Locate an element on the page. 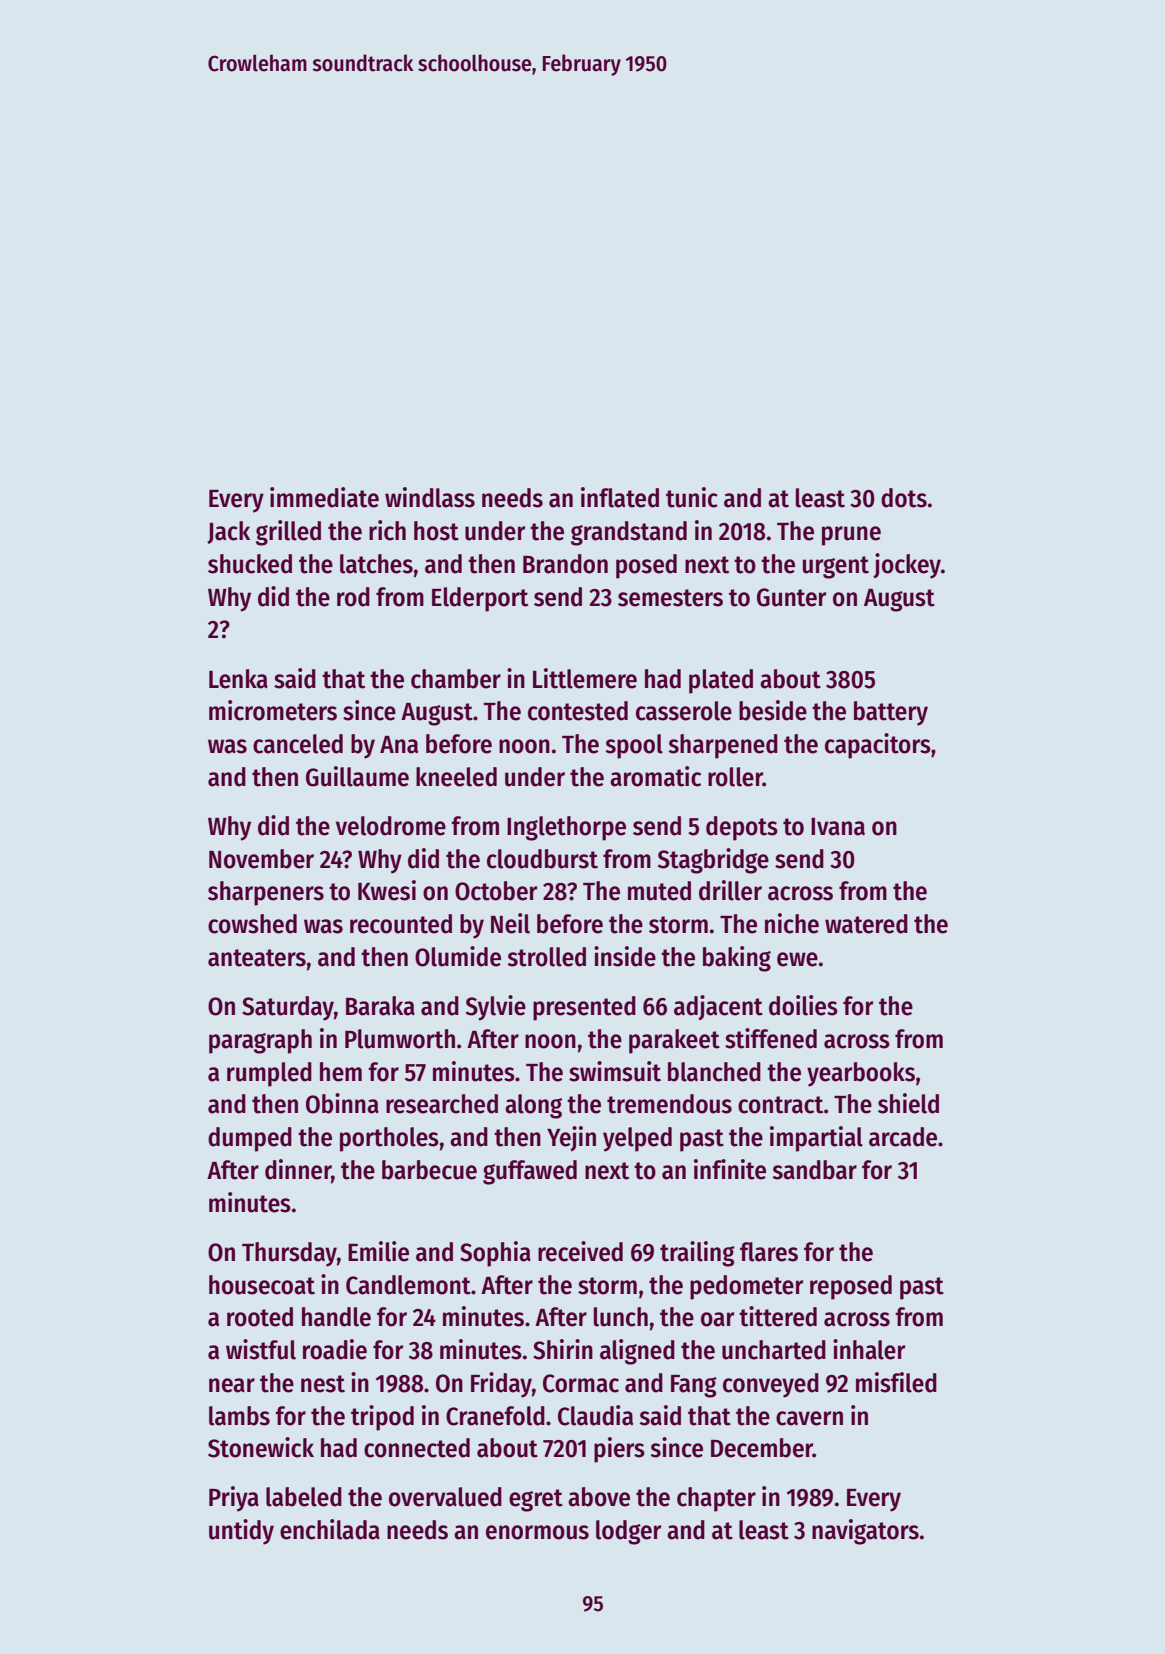  beside is located at coordinates (773, 710).
